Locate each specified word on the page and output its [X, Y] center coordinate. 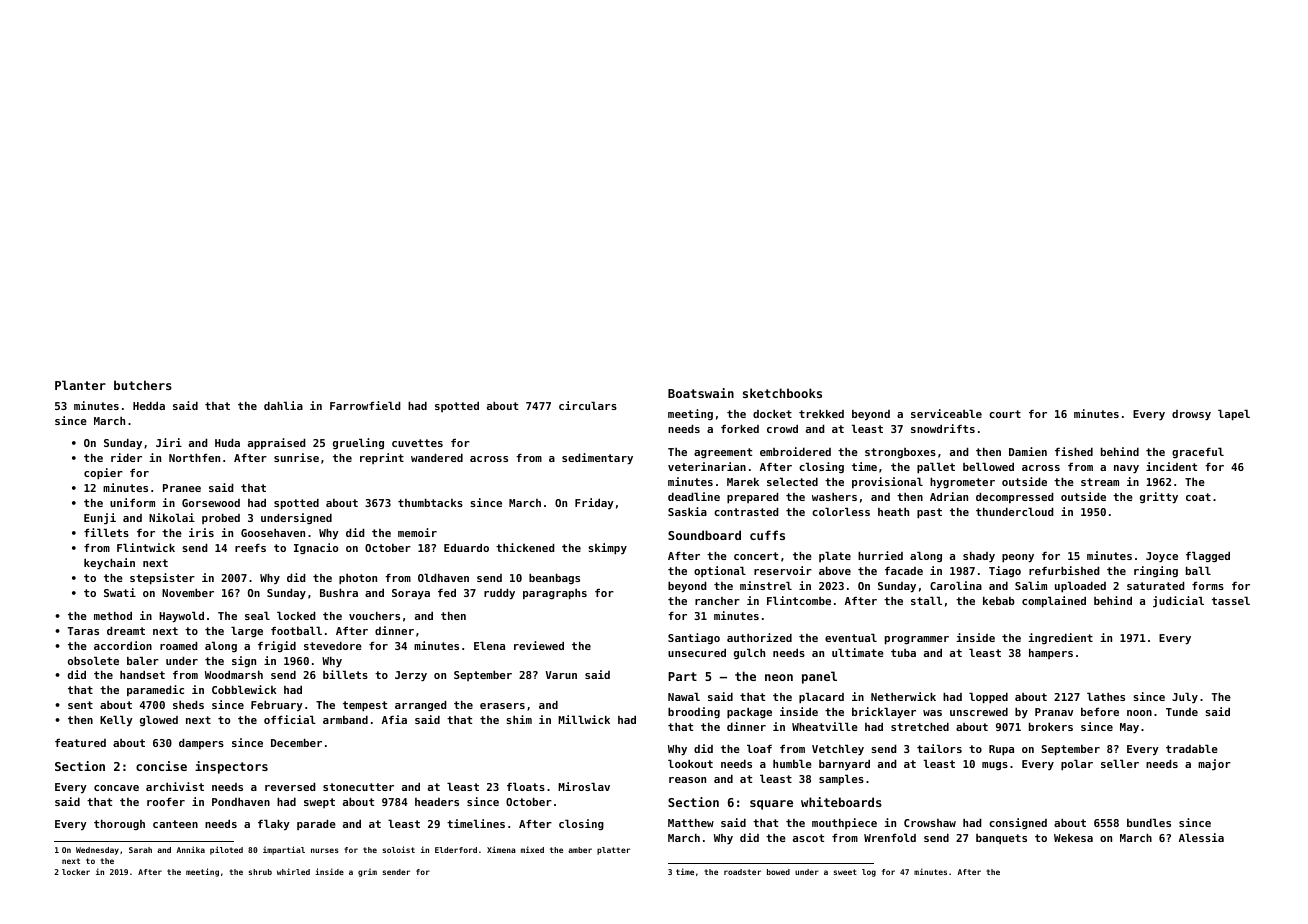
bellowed [988, 466]
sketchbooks [782, 393]
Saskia [687, 511]
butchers [143, 385]
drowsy [1191, 415]
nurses [325, 850]
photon [358, 579]
